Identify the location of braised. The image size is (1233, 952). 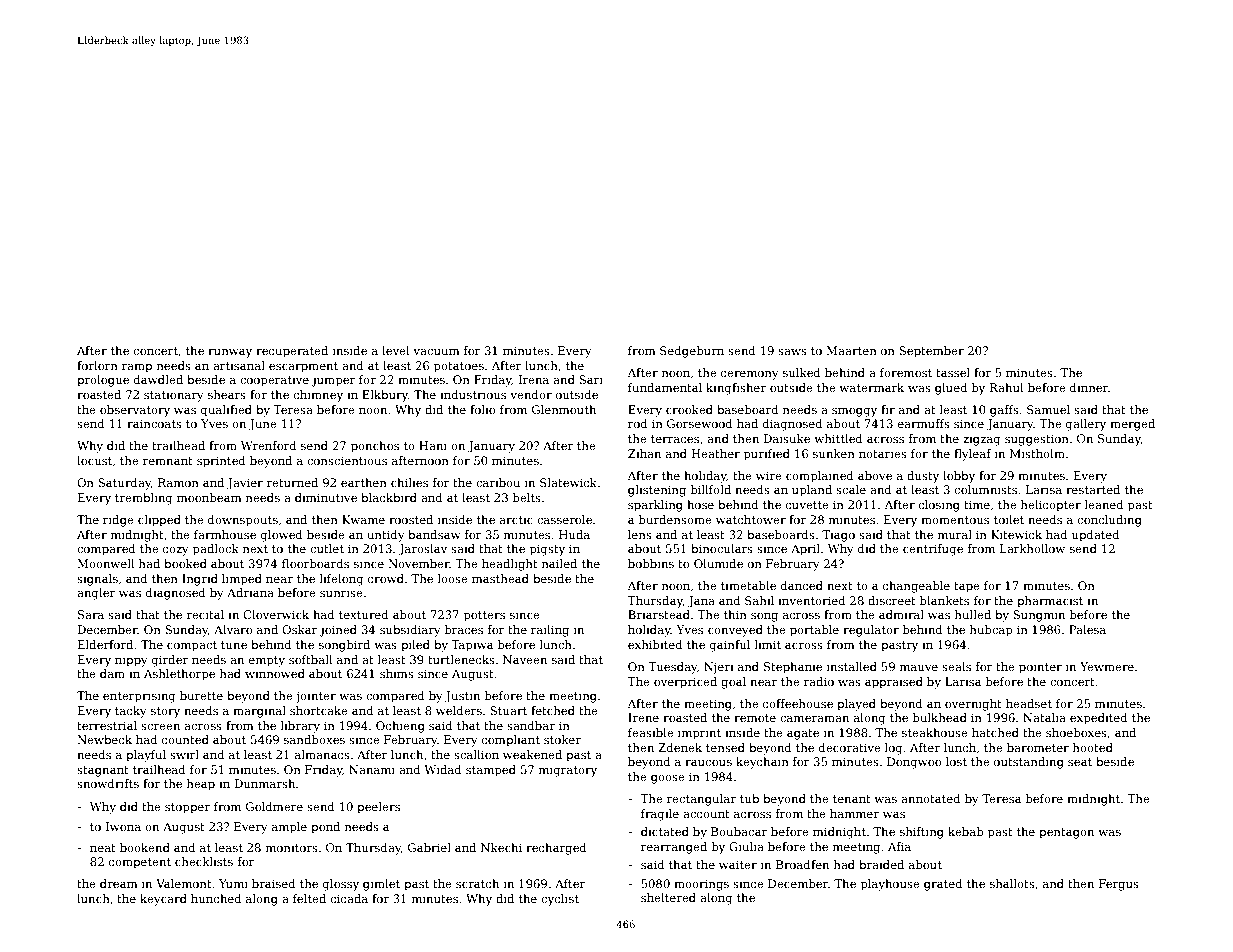
(274, 883).
